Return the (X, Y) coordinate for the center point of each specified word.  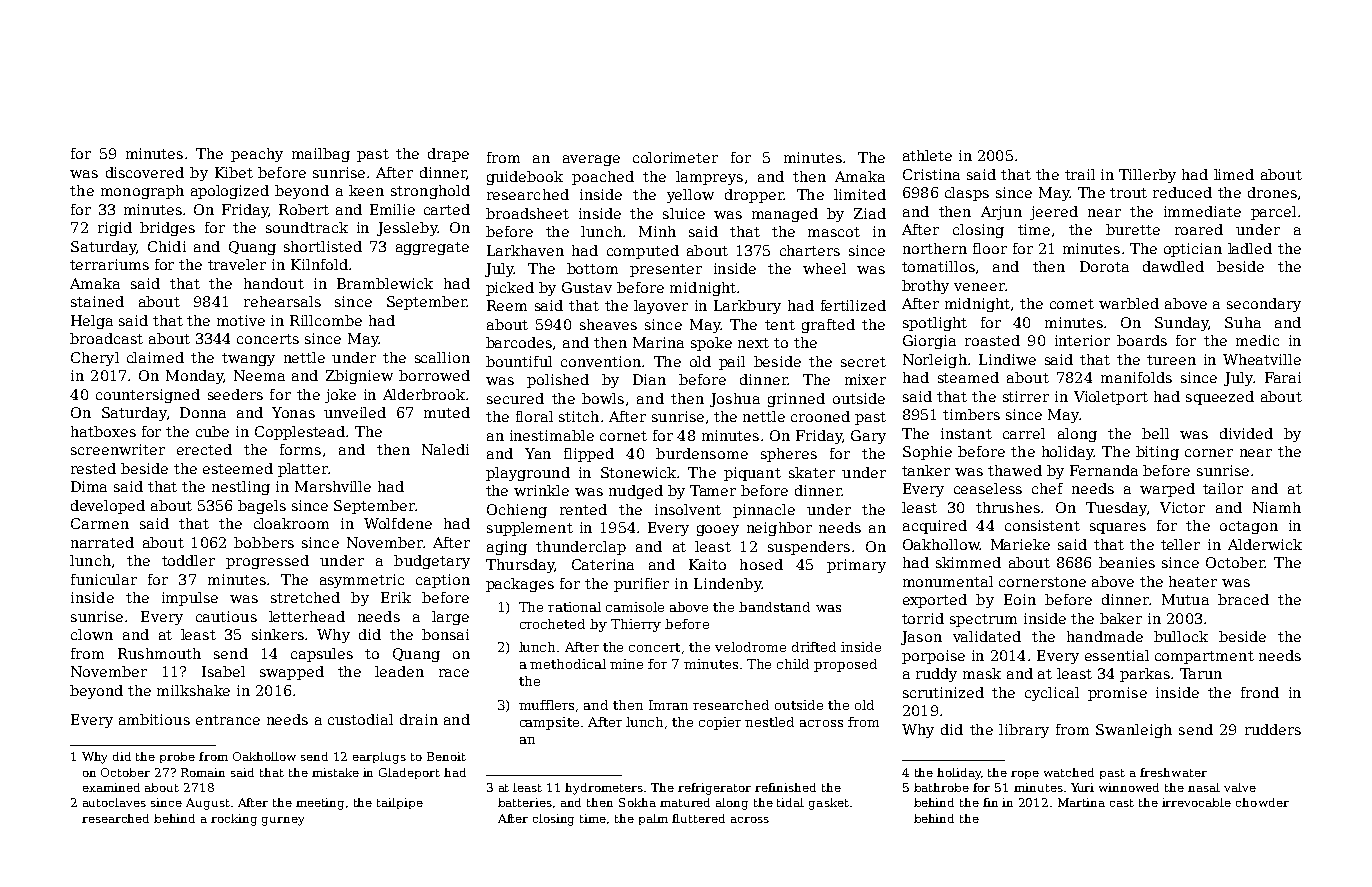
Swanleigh (1134, 731)
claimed (155, 357)
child (793, 664)
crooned (820, 416)
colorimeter (675, 157)
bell (1155, 433)
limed (1234, 174)
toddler (188, 560)
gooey (718, 530)
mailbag (321, 155)
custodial (360, 719)
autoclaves (114, 802)
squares (1118, 528)
